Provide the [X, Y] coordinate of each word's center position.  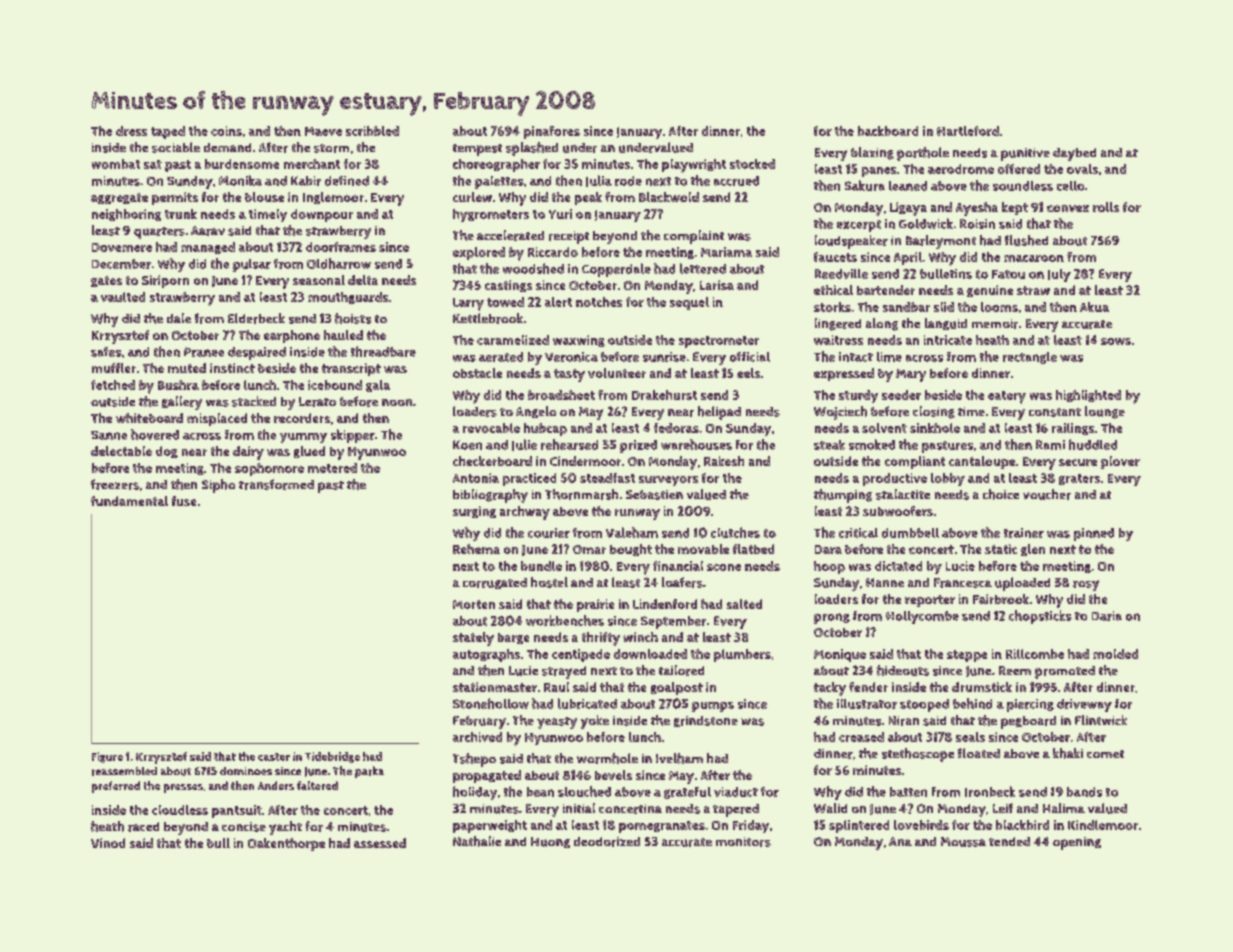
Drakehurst [664, 395]
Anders [276, 785]
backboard [888, 131]
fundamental [129, 501]
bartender [886, 290]
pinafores [552, 132]
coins [226, 131]
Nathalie [477, 841]
